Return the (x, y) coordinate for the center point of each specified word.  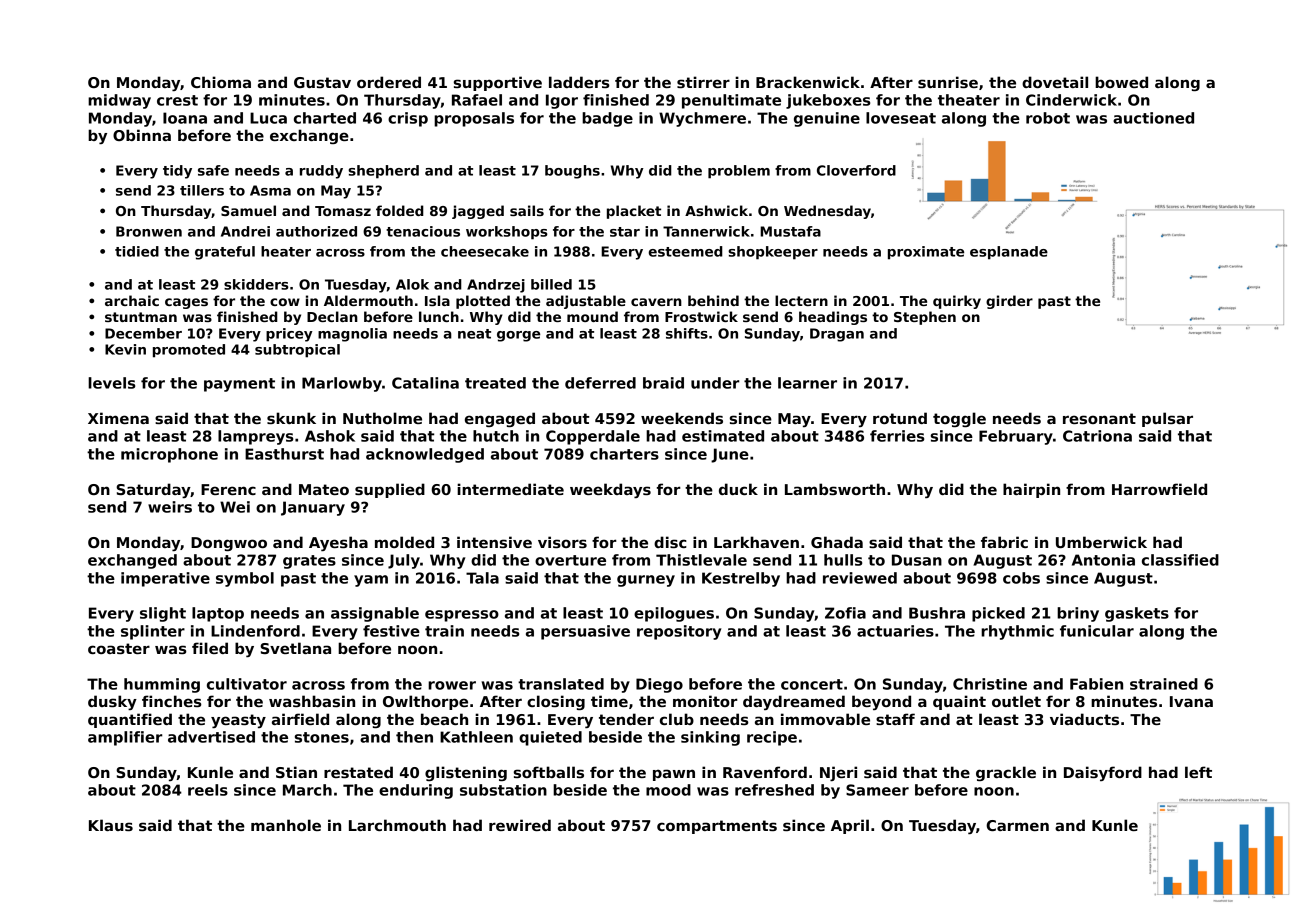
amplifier (125, 738)
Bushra (937, 613)
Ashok (330, 436)
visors (562, 542)
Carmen (1017, 825)
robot (1048, 118)
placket (634, 212)
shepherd (383, 172)
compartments (717, 827)
